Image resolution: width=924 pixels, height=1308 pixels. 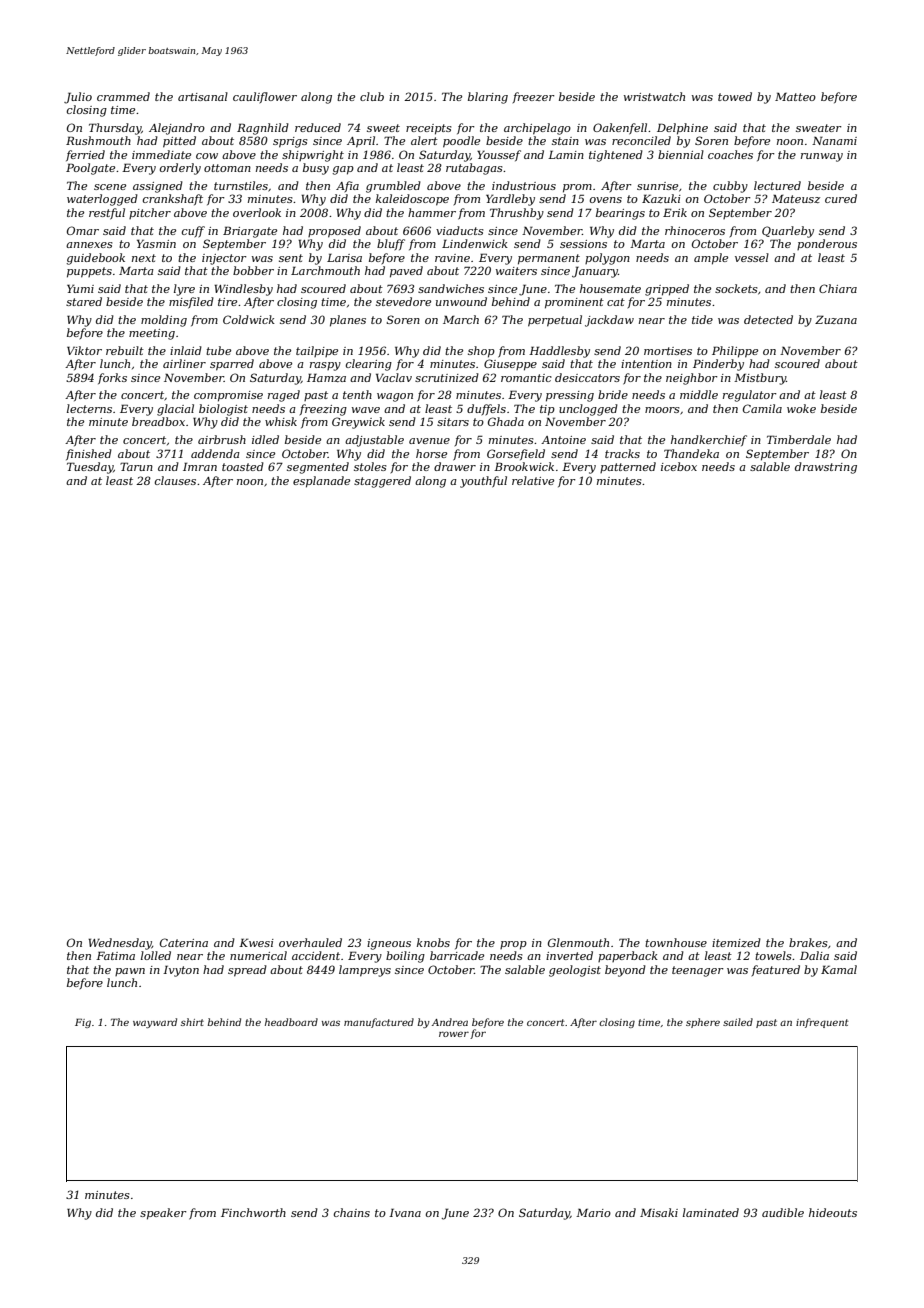 I want to click on detected, so click(x=768, y=319).
